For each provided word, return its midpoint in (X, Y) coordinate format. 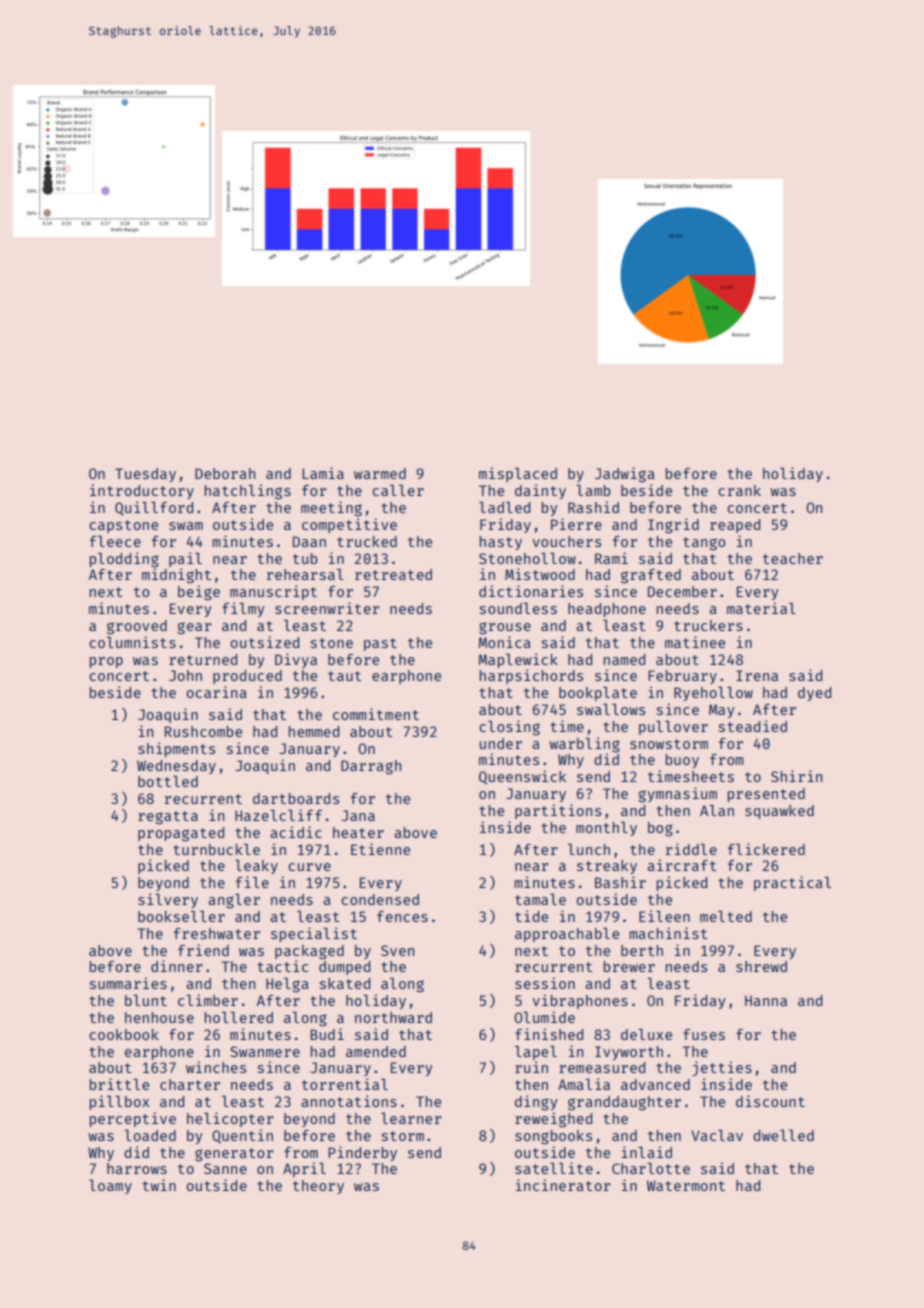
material (761, 608)
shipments (176, 749)
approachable (567, 935)
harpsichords (531, 676)
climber (208, 1000)
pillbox (119, 1102)
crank (739, 490)
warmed (380, 473)
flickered (766, 849)
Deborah (225, 473)
